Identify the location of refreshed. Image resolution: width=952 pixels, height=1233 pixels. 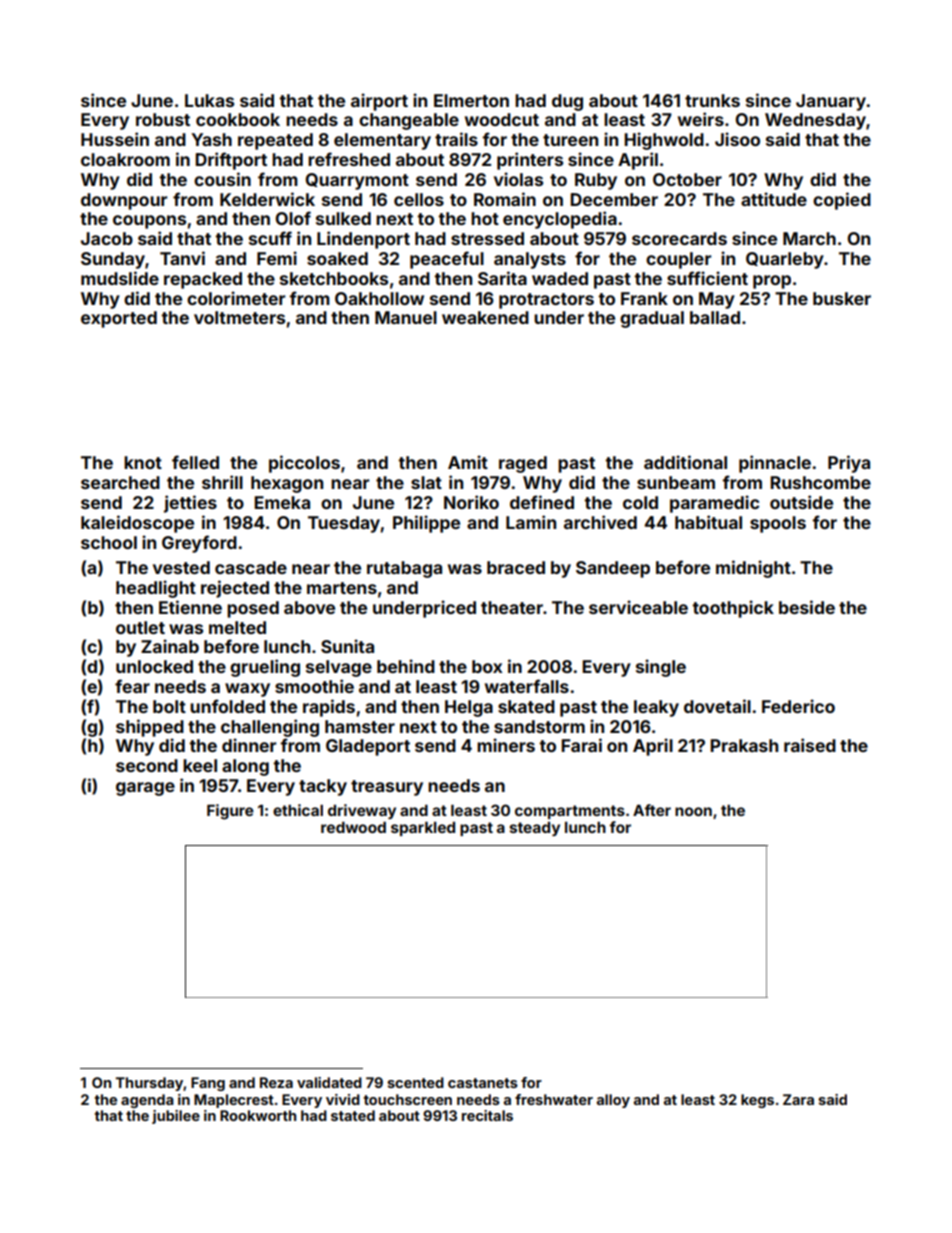
(349, 159).
